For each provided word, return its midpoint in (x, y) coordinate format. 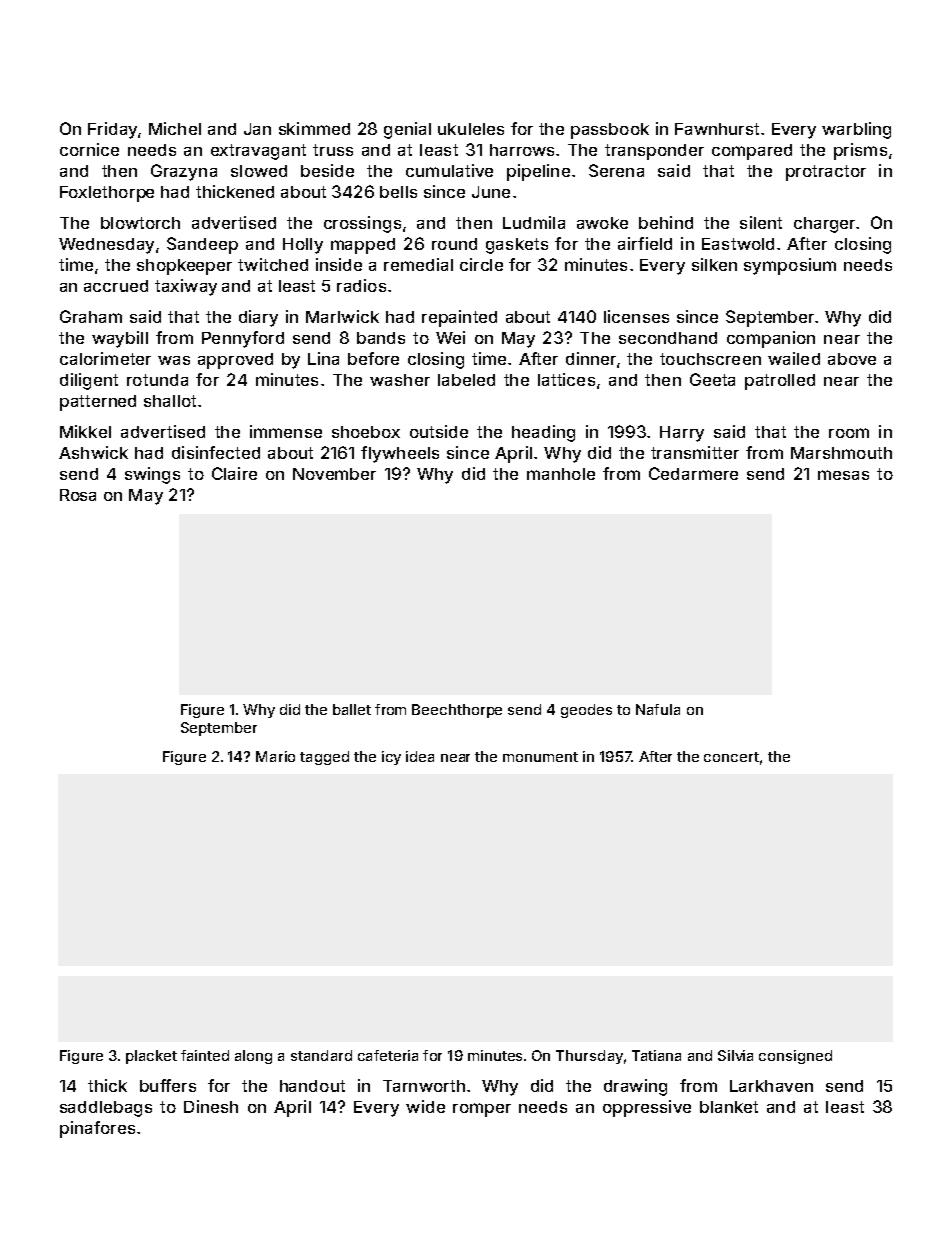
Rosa (78, 495)
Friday (112, 130)
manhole (561, 474)
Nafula (658, 709)
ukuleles (471, 129)
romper (482, 1110)
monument (540, 757)
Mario (275, 756)
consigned (795, 1057)
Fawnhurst (717, 129)
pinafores (97, 1129)
